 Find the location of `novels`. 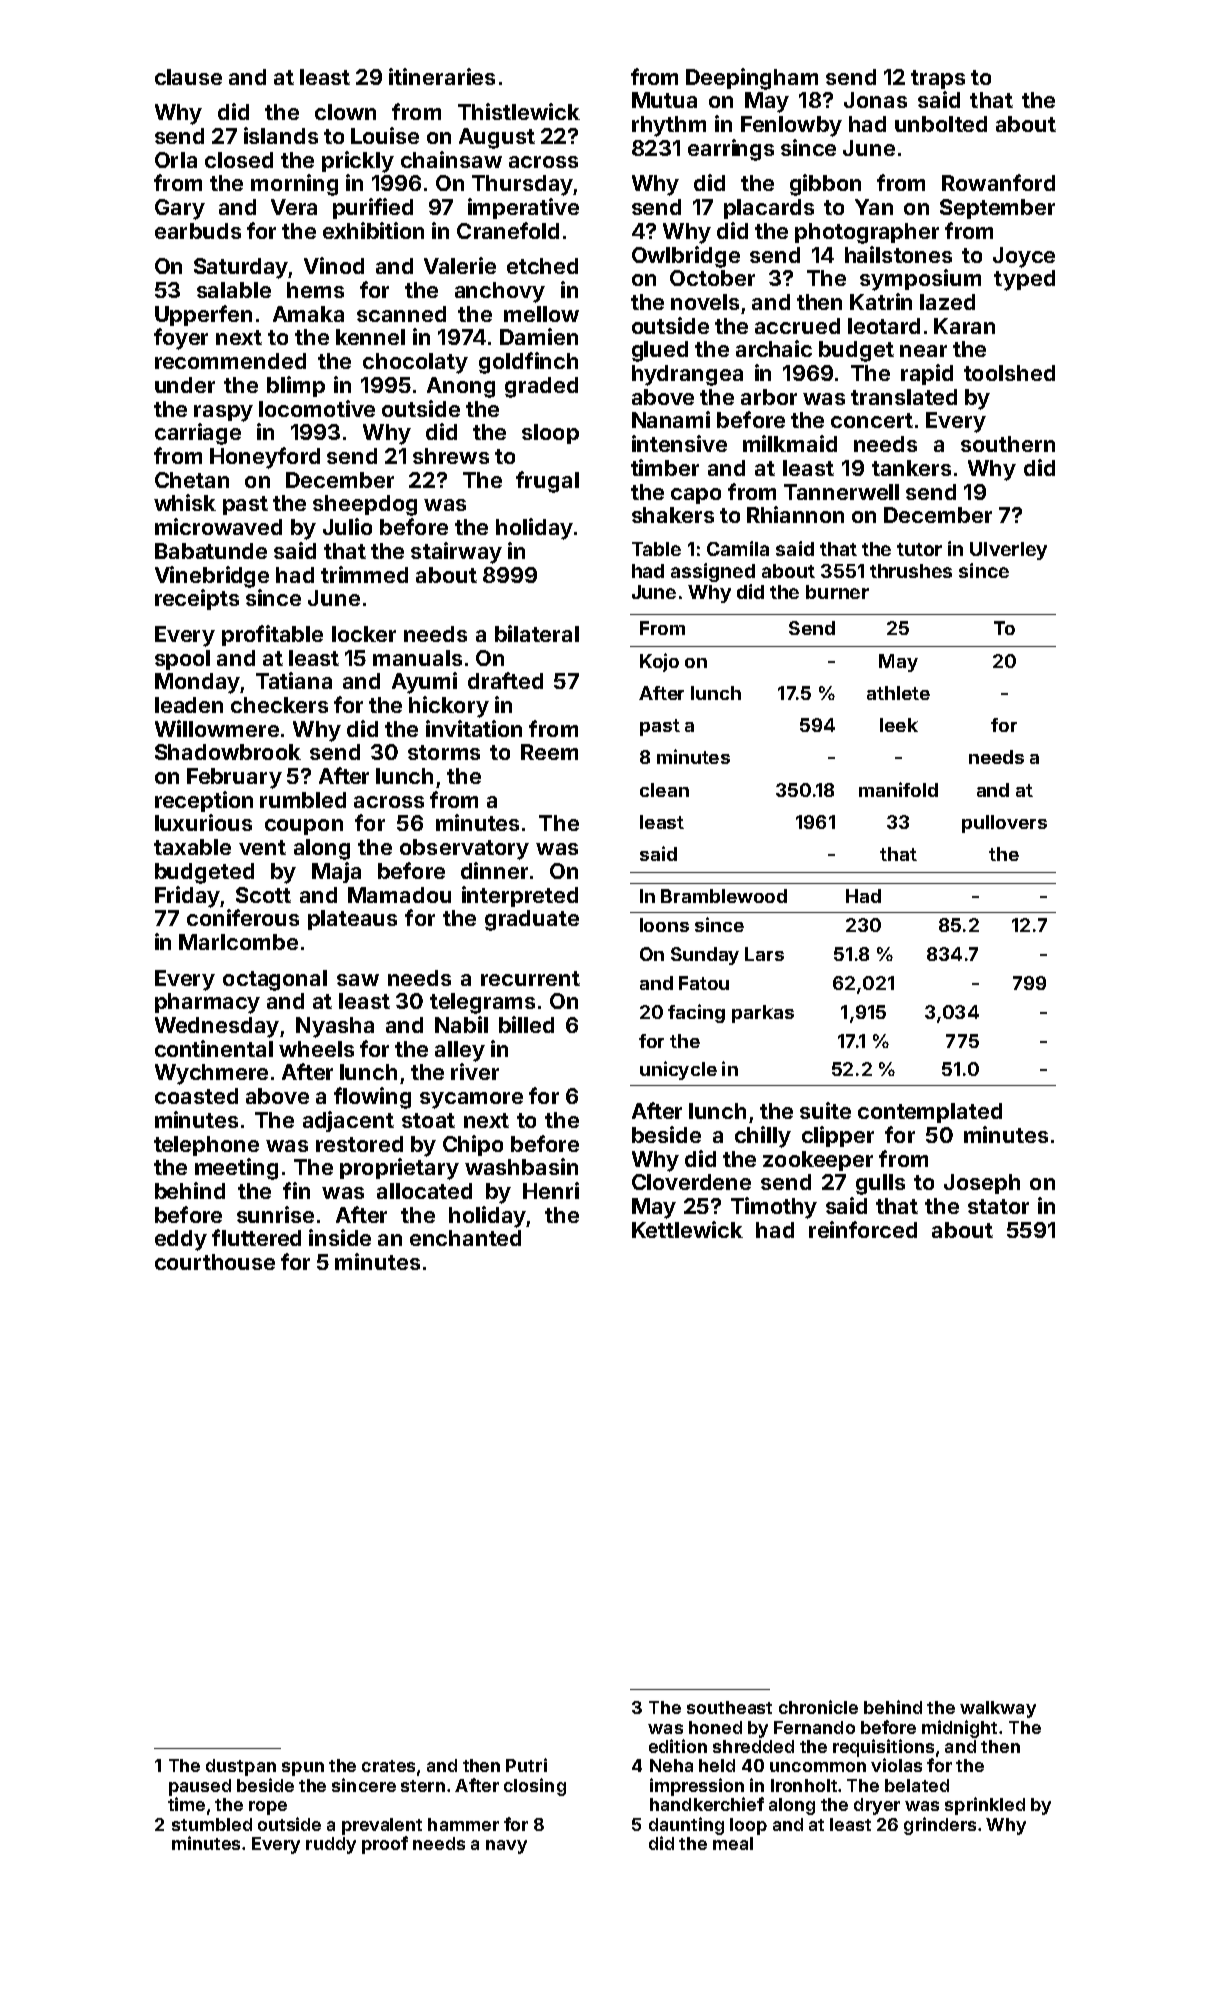

novels is located at coordinates (705, 302).
